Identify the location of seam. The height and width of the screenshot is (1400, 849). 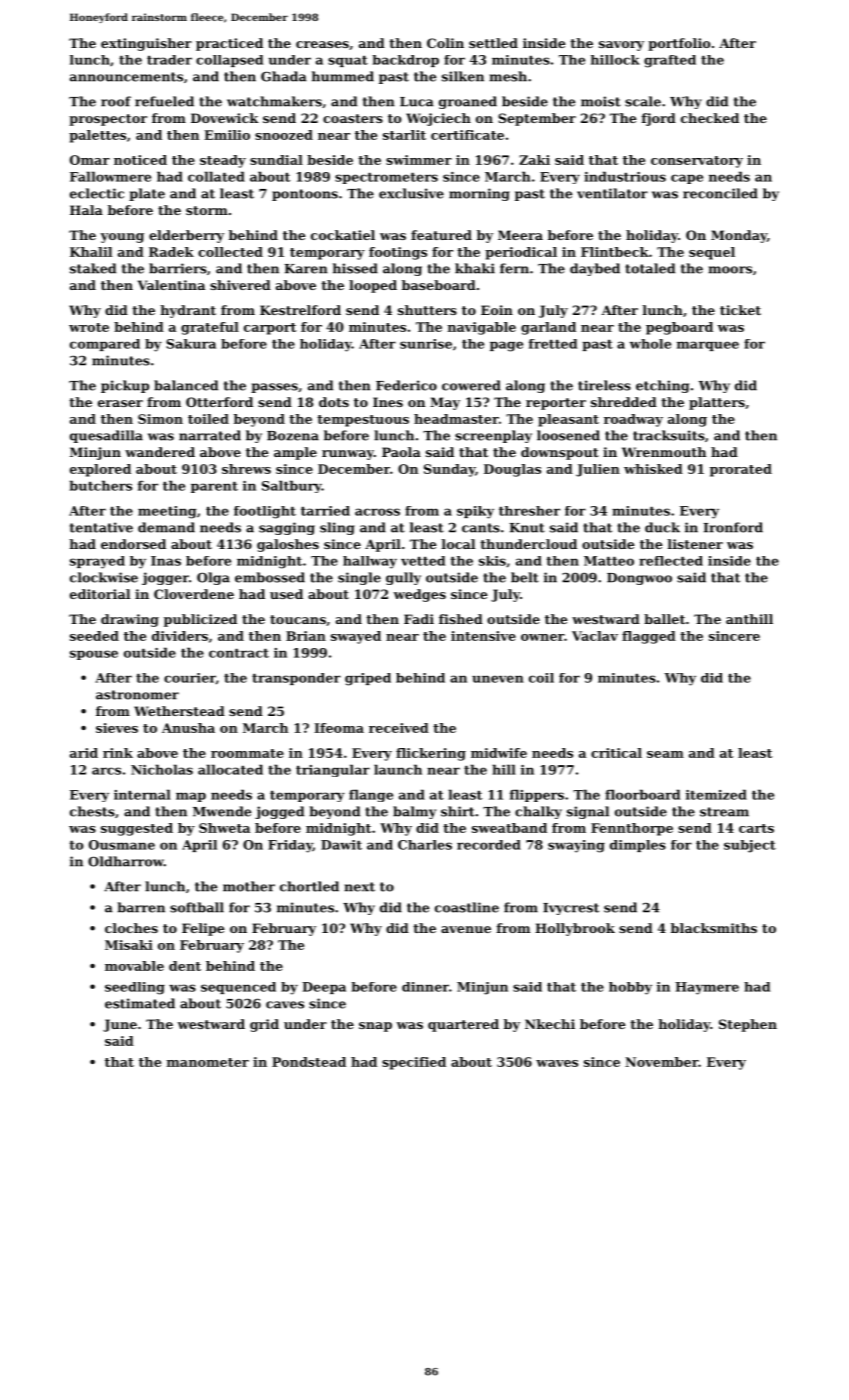
(665, 754).
